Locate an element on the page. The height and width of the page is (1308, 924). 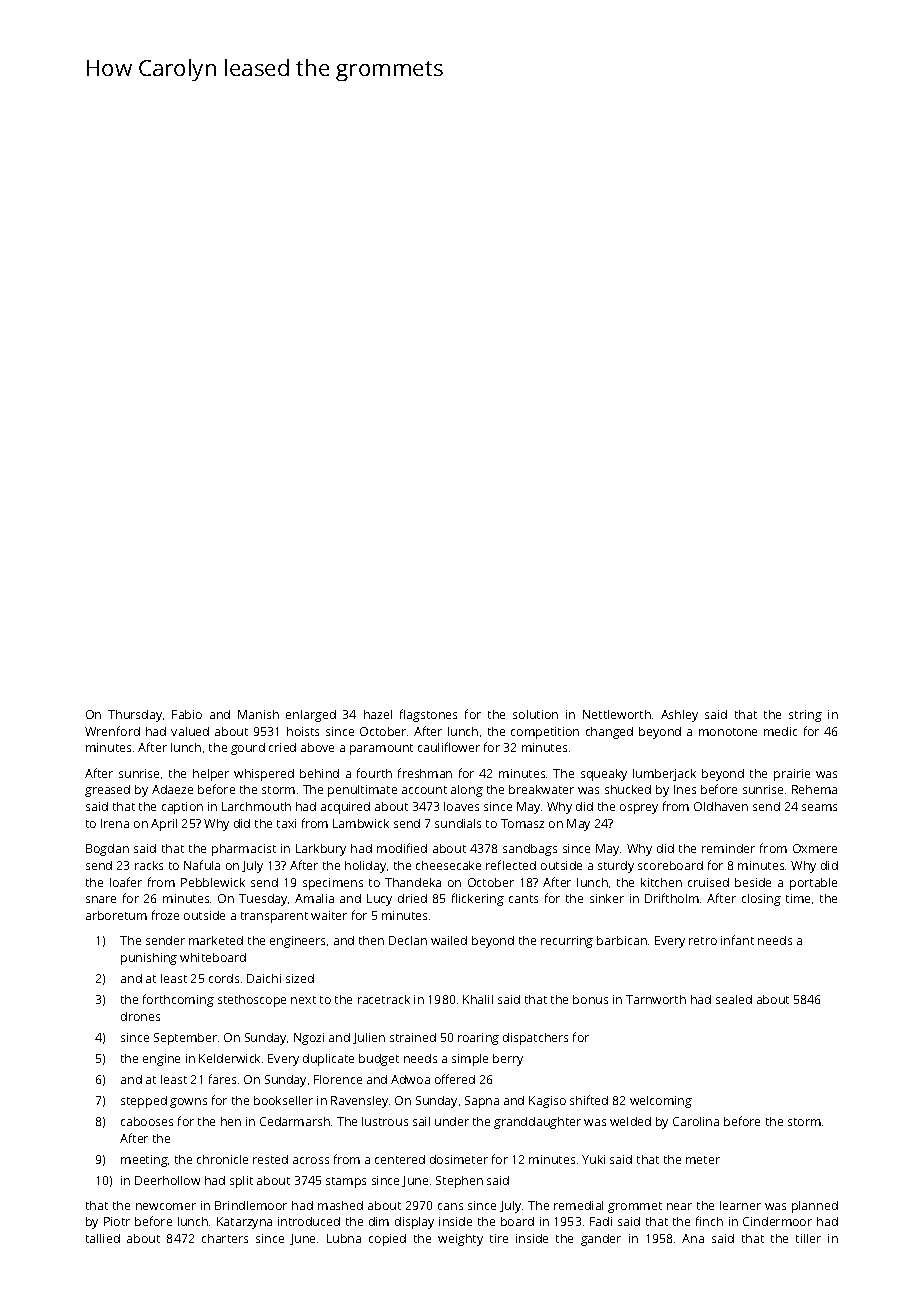
froze is located at coordinates (165, 915).
